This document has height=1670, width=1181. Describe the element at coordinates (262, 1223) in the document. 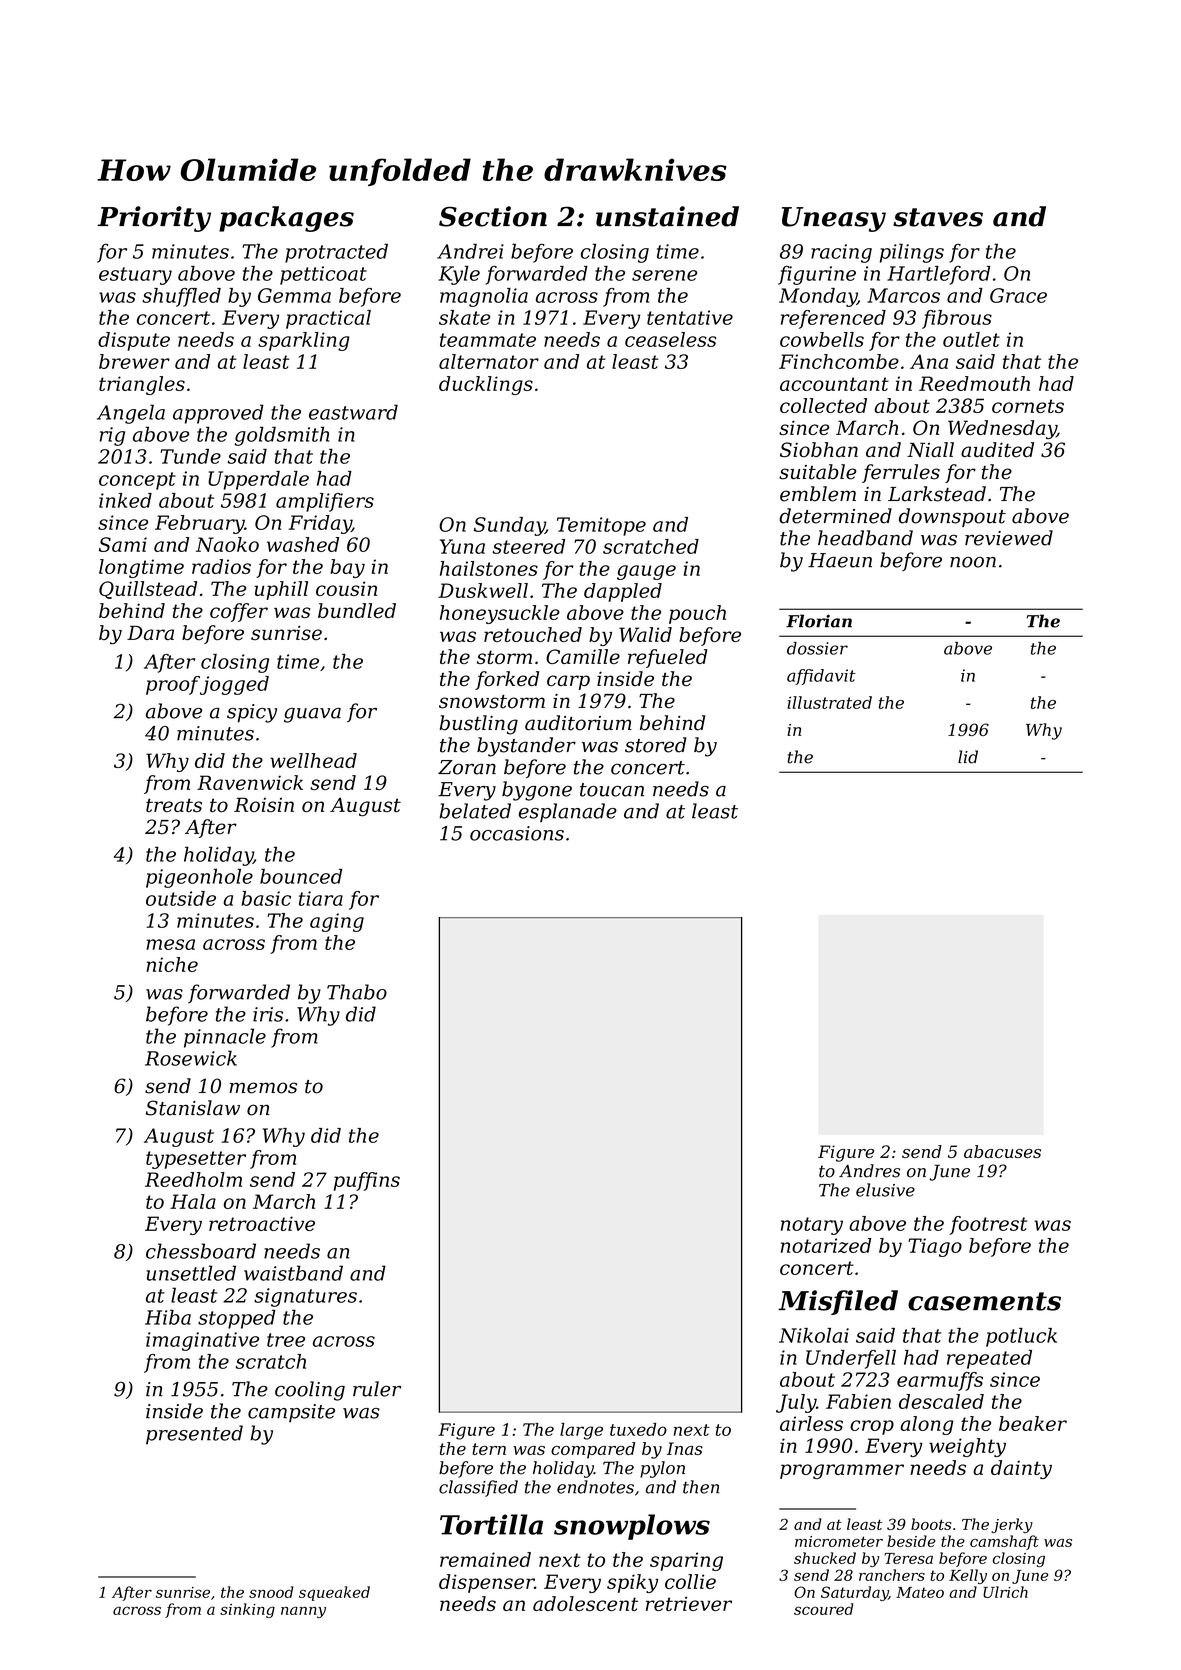

I see `retroactive` at that location.
